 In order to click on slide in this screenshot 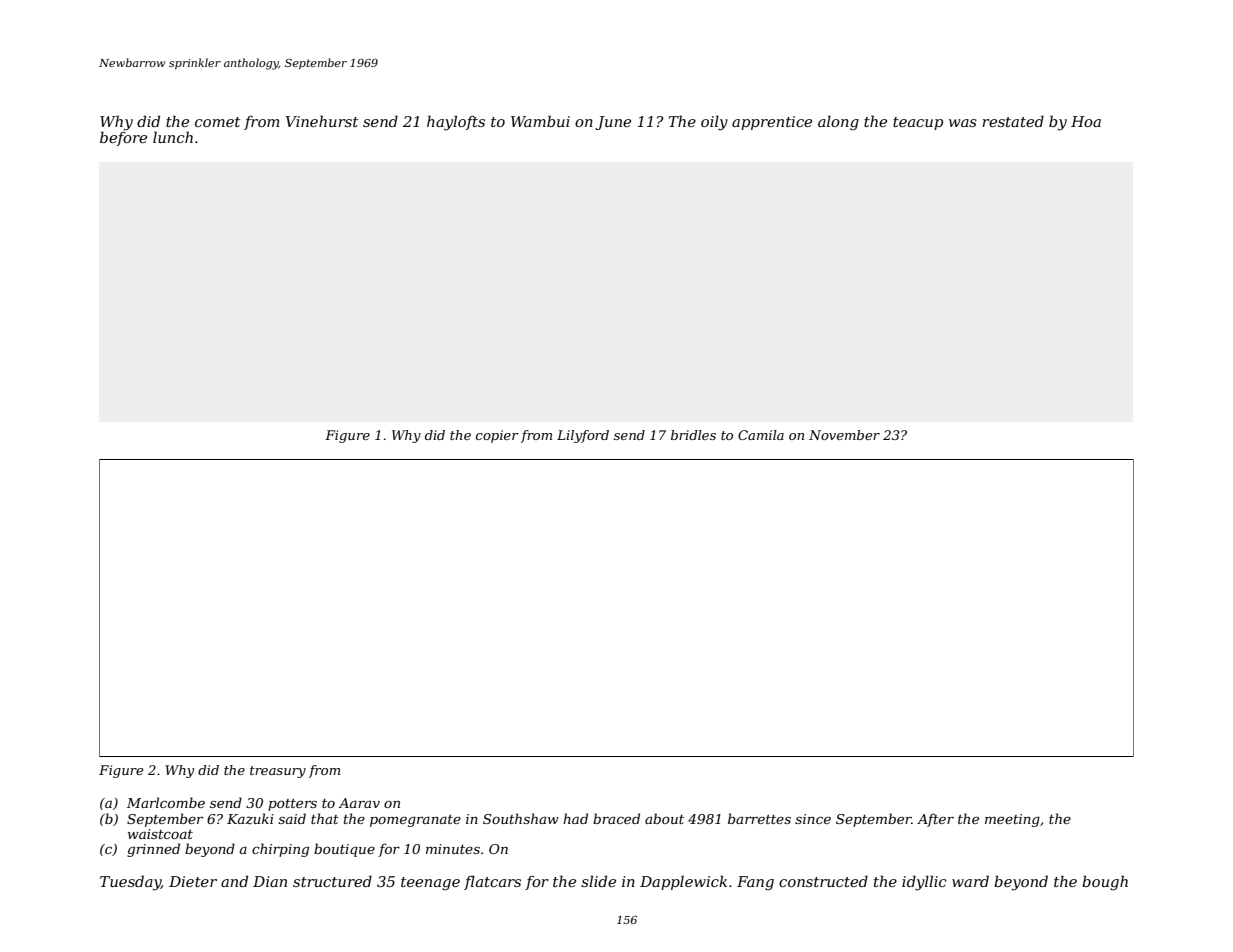, I will do `click(598, 881)`.
